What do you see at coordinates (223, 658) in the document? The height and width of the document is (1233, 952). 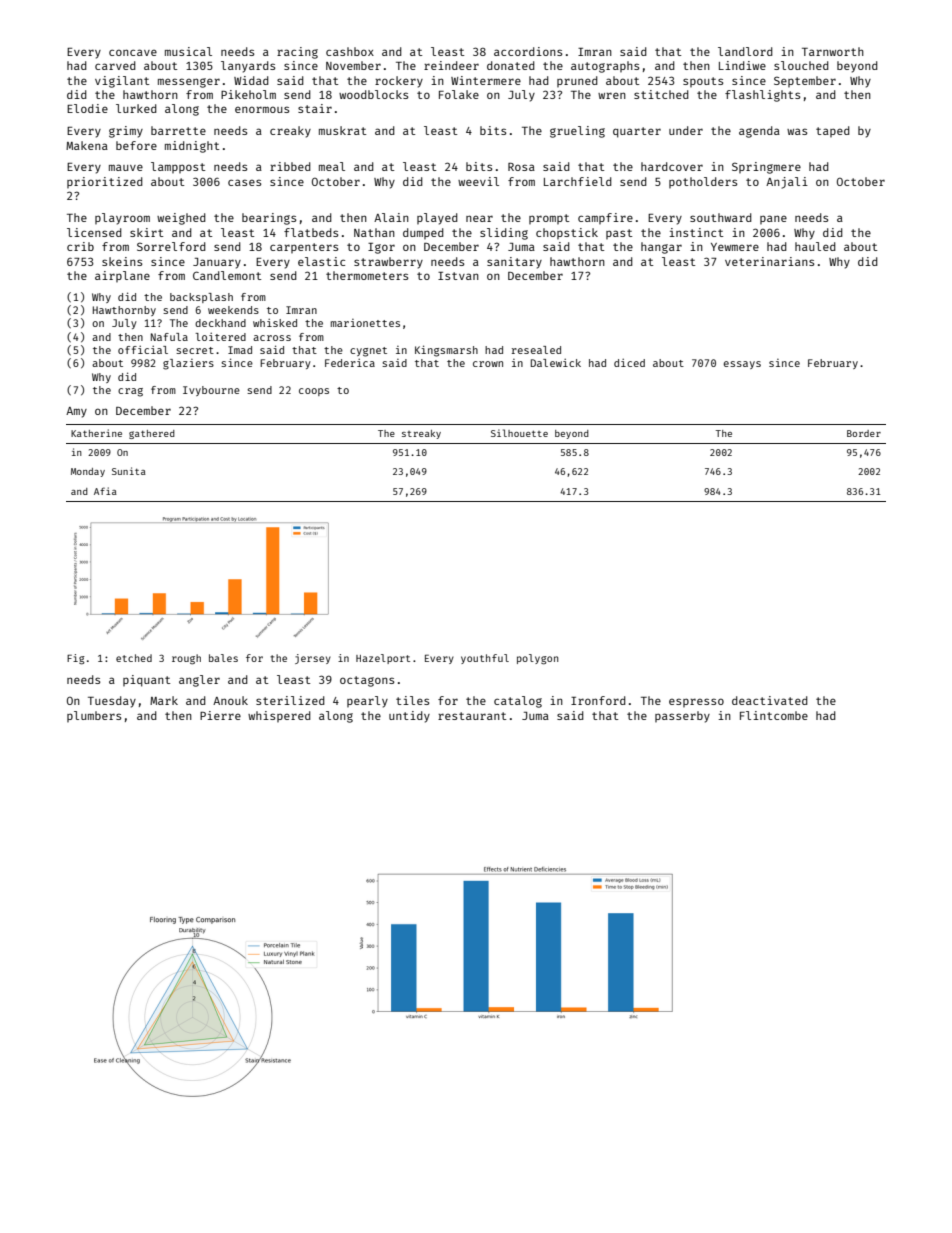 I see `bales` at bounding box center [223, 658].
